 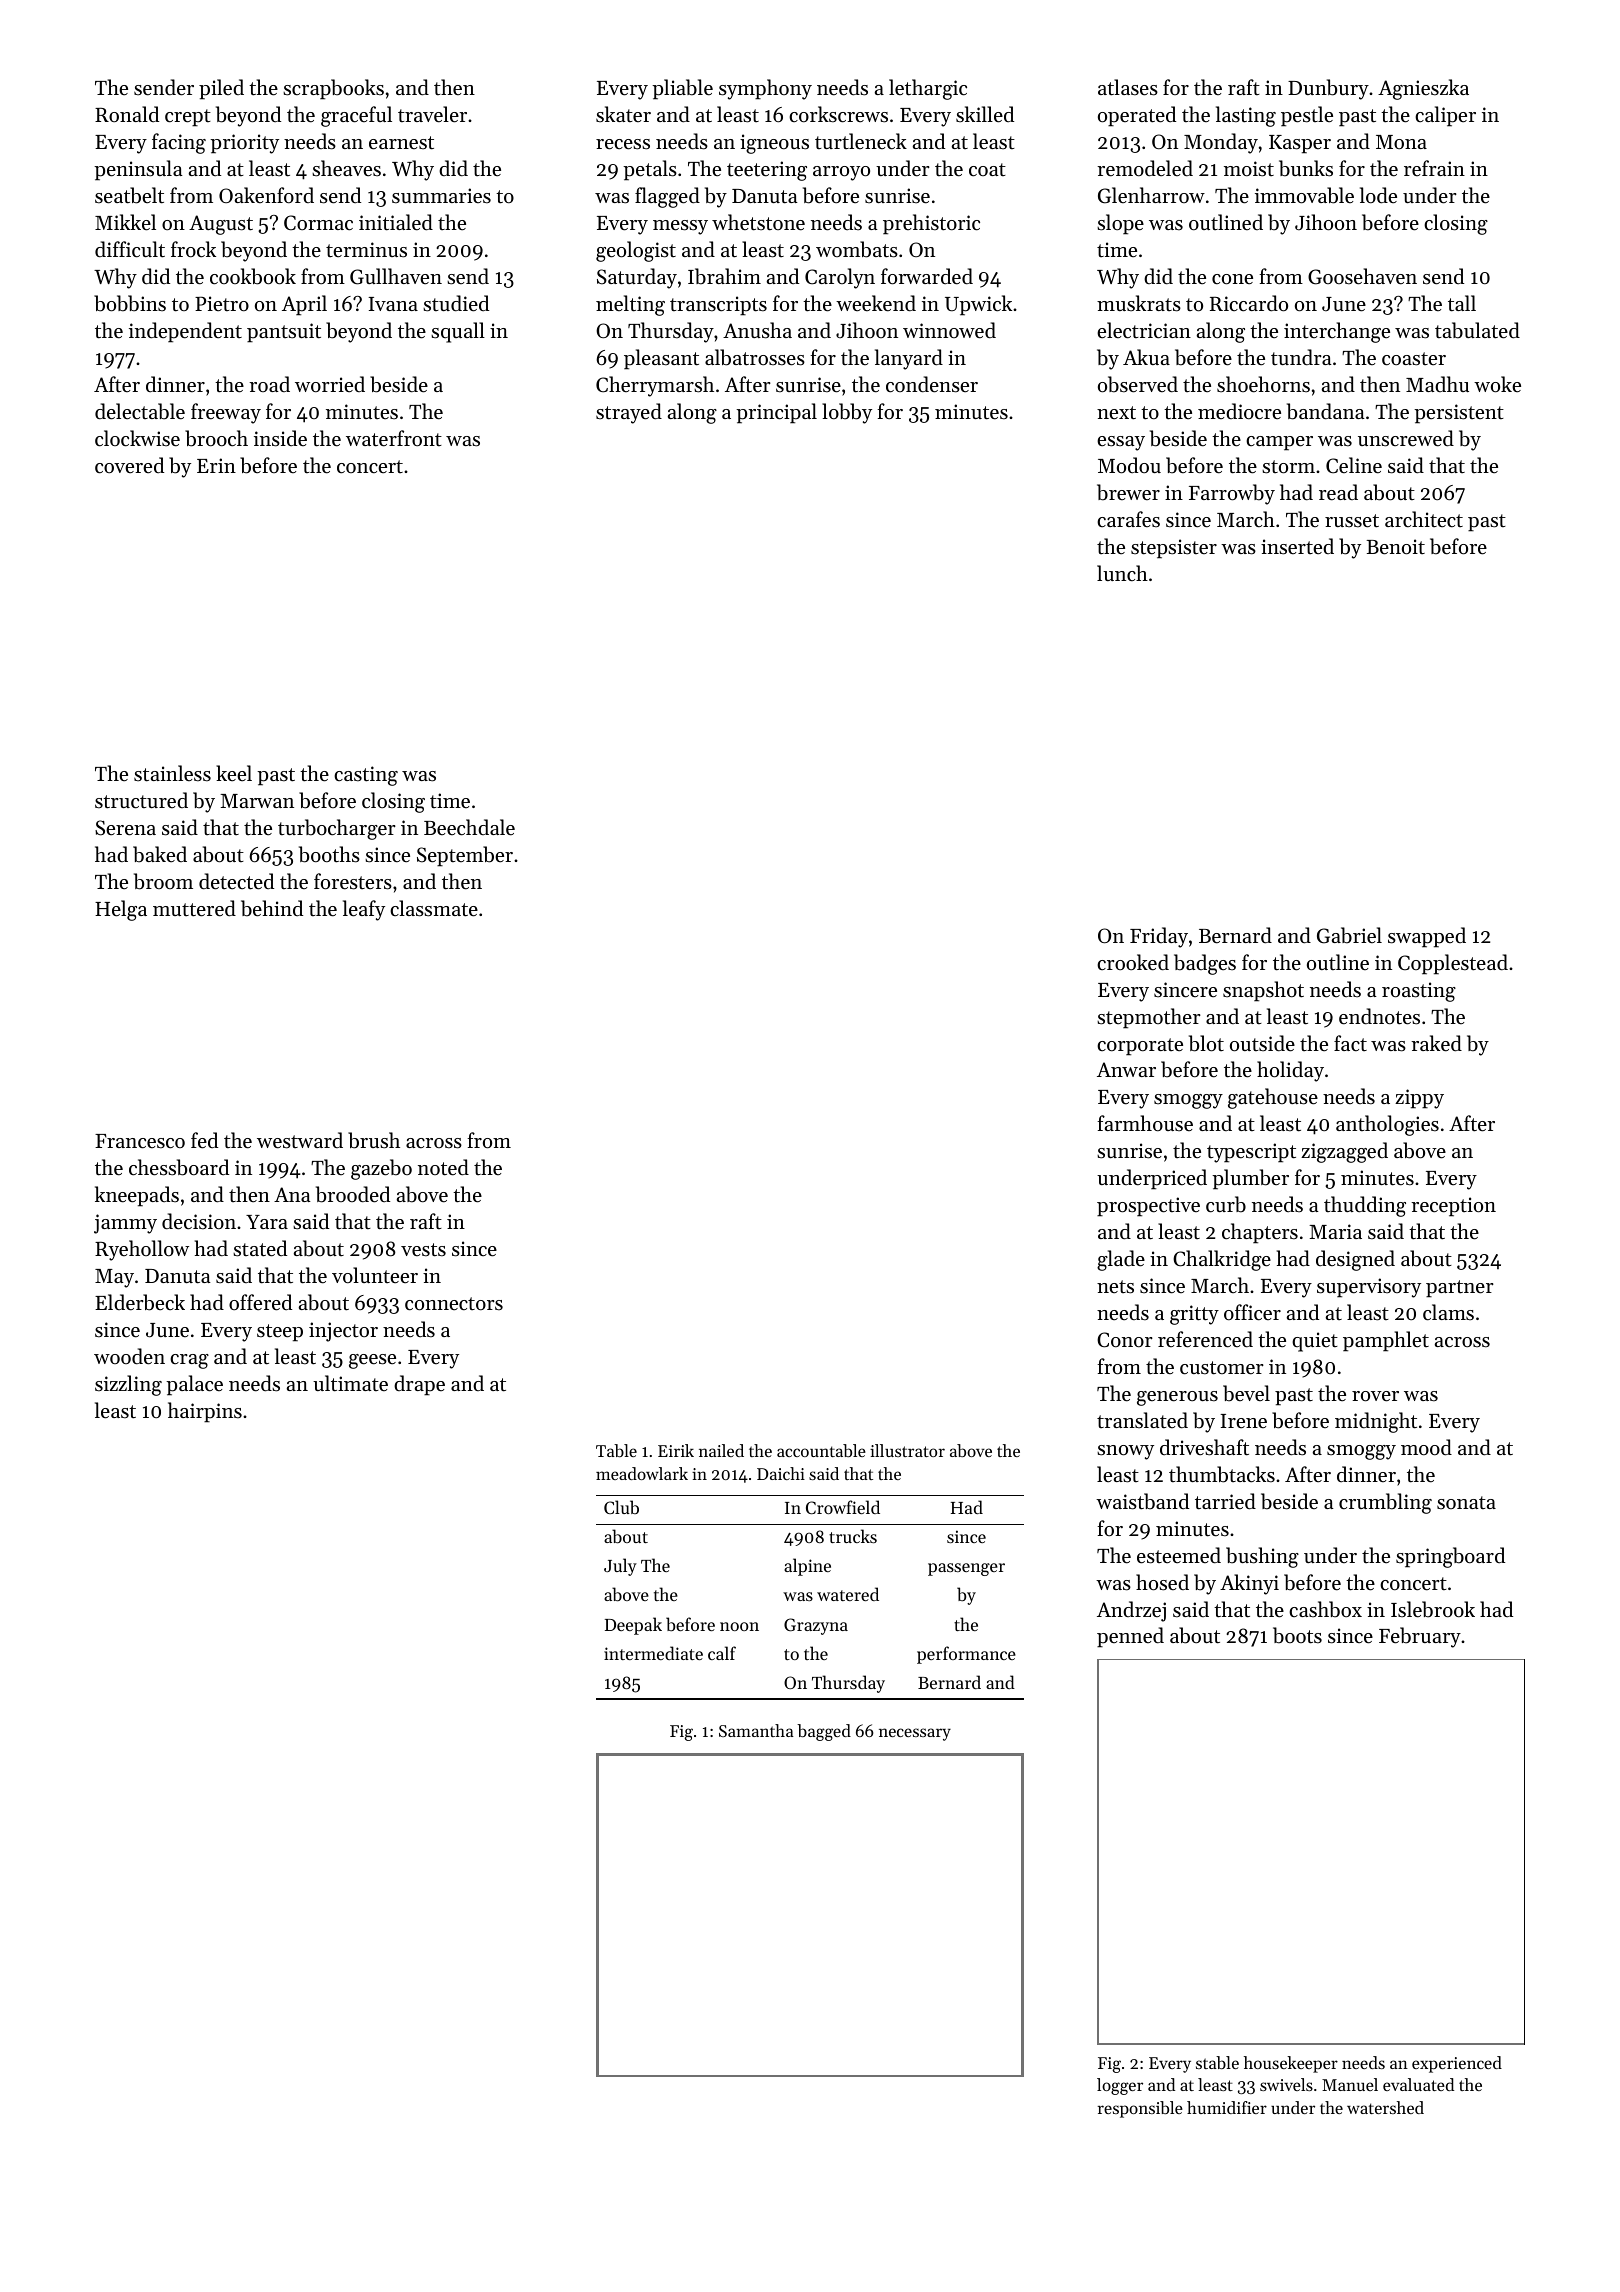 What do you see at coordinates (1140, 2109) in the document?
I see `responsible` at bounding box center [1140, 2109].
